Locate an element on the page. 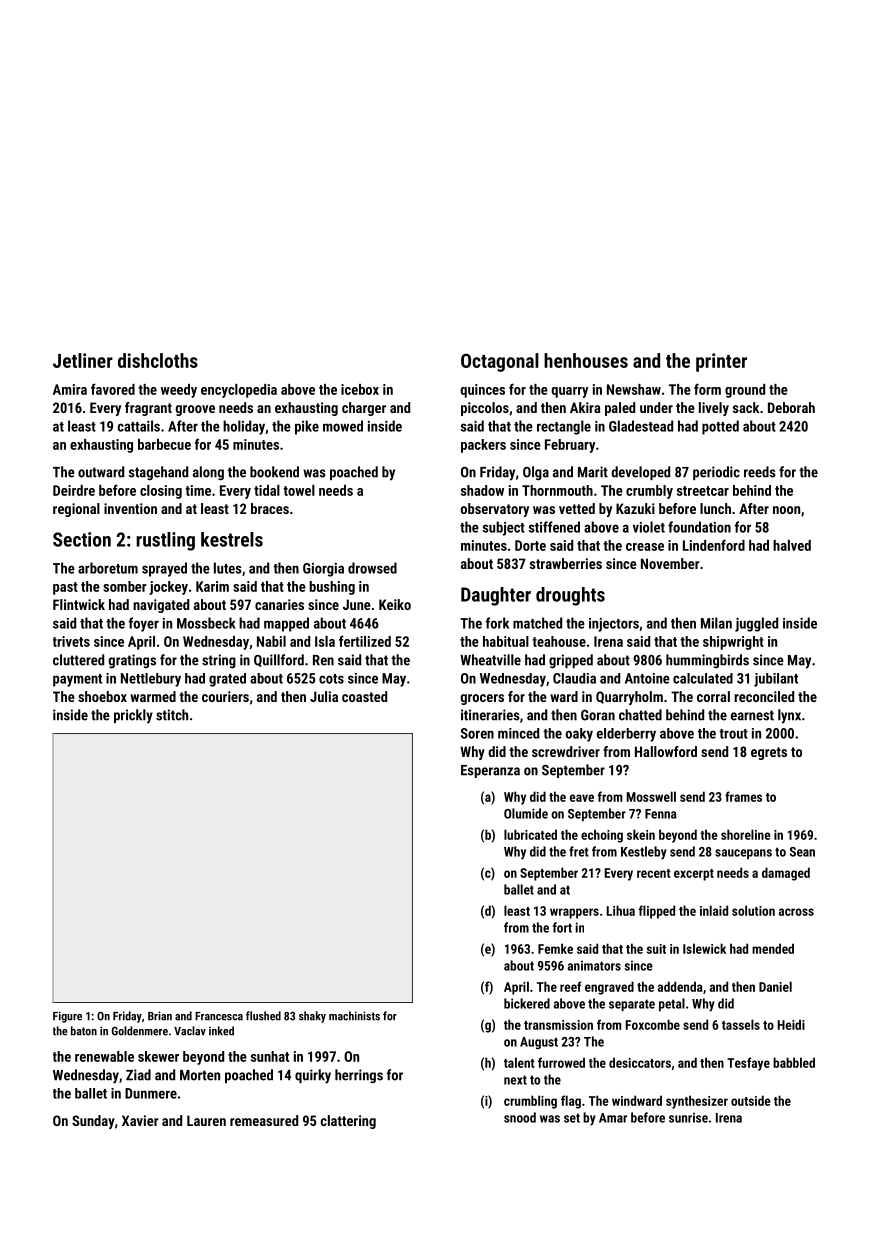 The width and height of the image is (873, 1239). shoebox is located at coordinates (102, 696).
